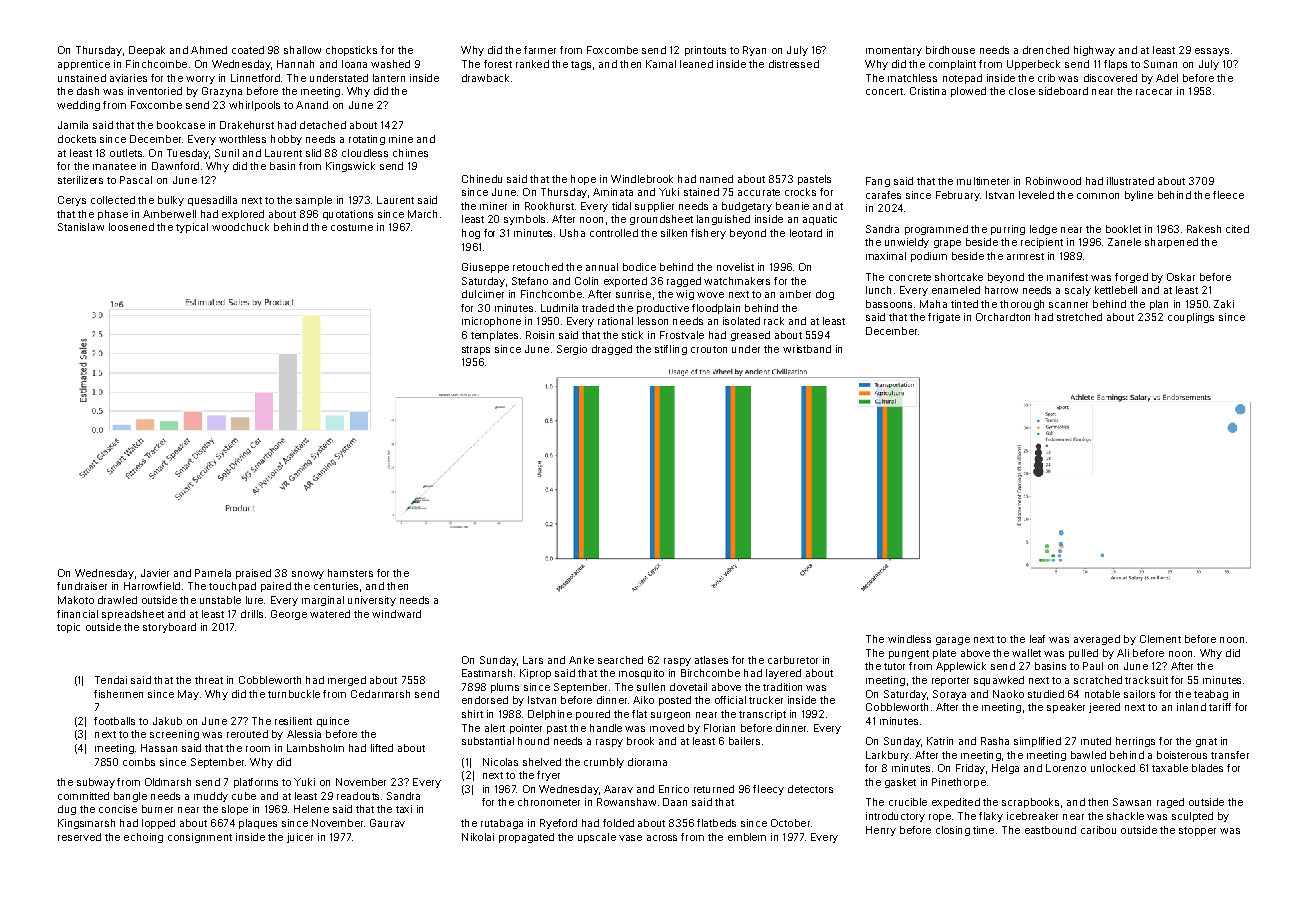  I want to click on wedding, so click(78, 106).
